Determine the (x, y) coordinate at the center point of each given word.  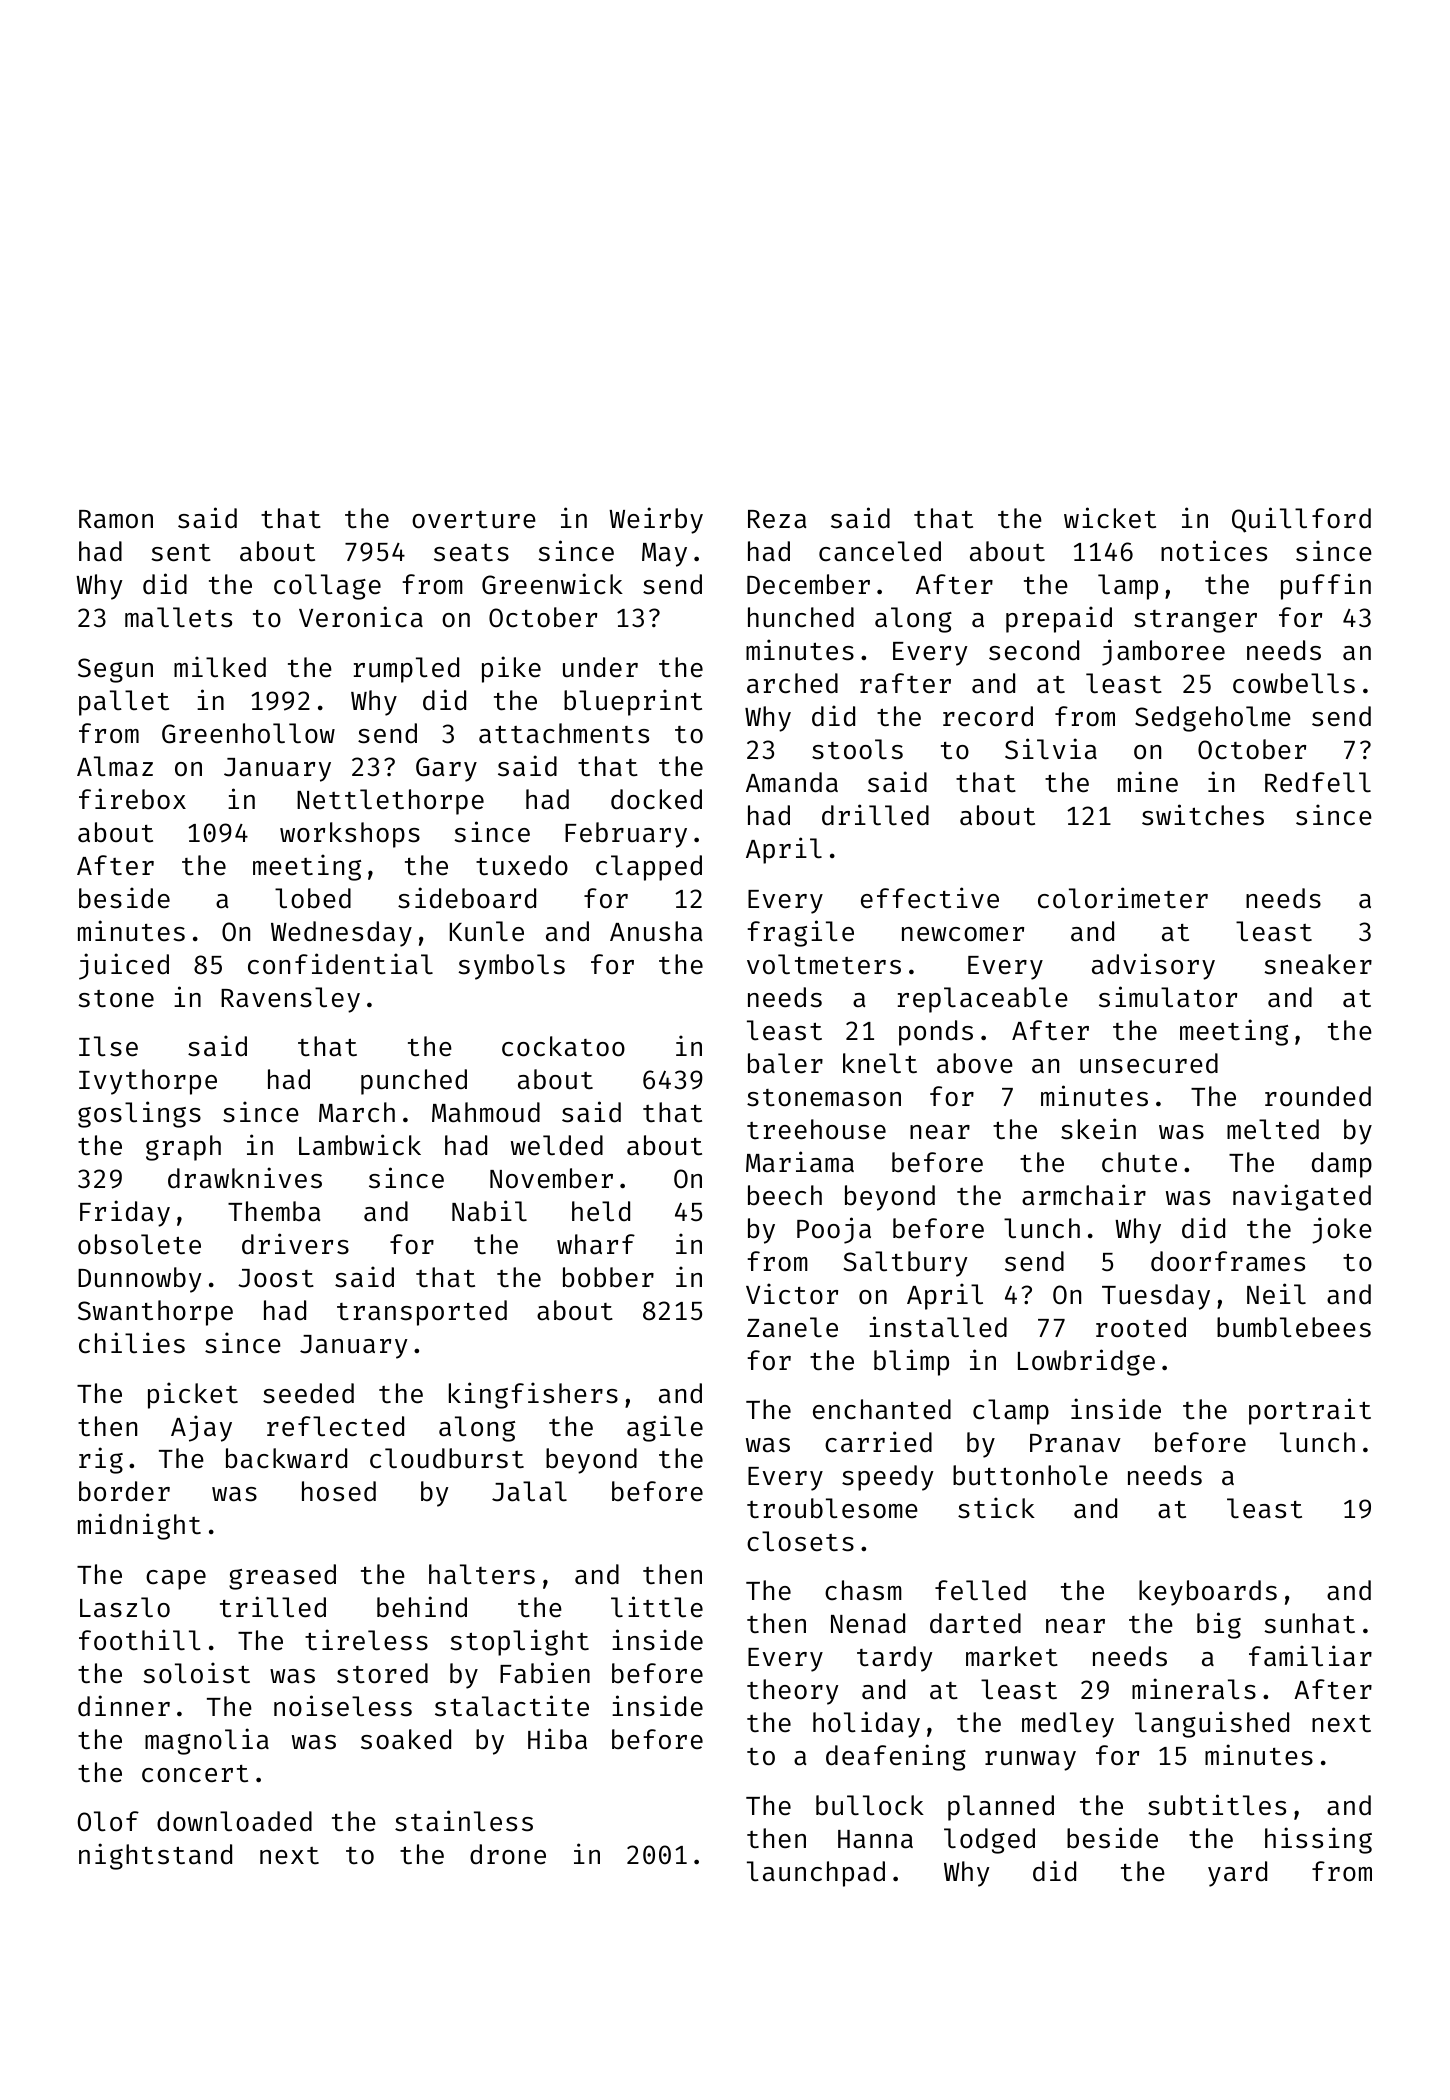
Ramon (116, 519)
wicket (1110, 518)
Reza (777, 519)
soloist (196, 1673)
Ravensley (290, 1000)
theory (793, 1692)
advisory (1153, 966)
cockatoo (563, 1046)
